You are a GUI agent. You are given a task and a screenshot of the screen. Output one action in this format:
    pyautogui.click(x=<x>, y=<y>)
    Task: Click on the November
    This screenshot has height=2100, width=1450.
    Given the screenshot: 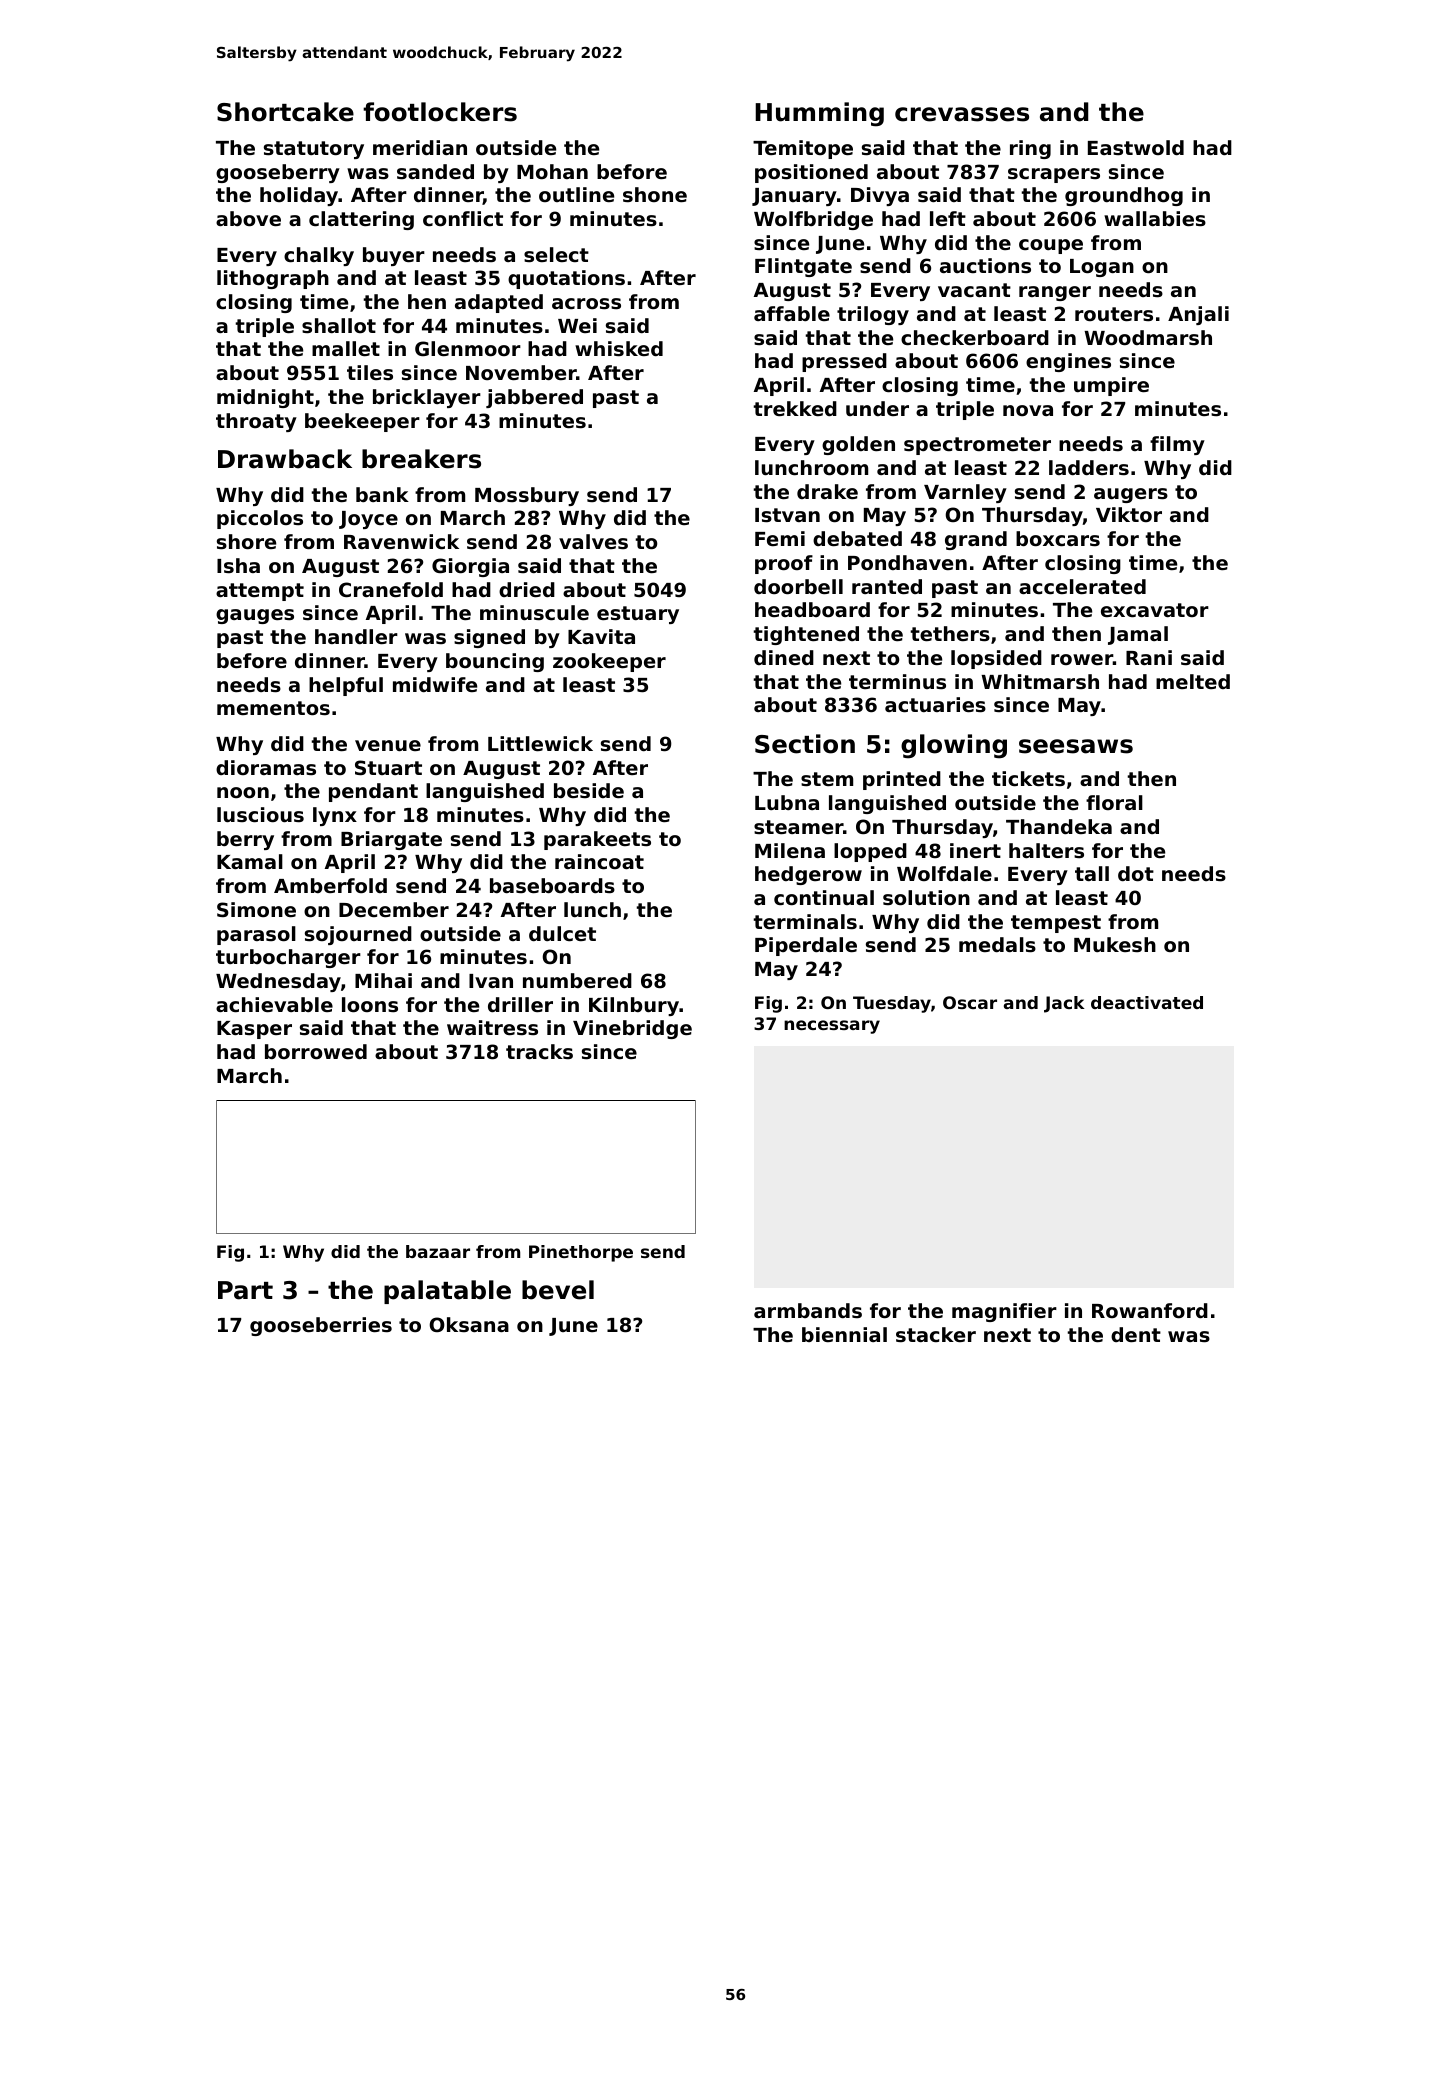 What is the action you would take?
    pyautogui.click(x=521, y=372)
